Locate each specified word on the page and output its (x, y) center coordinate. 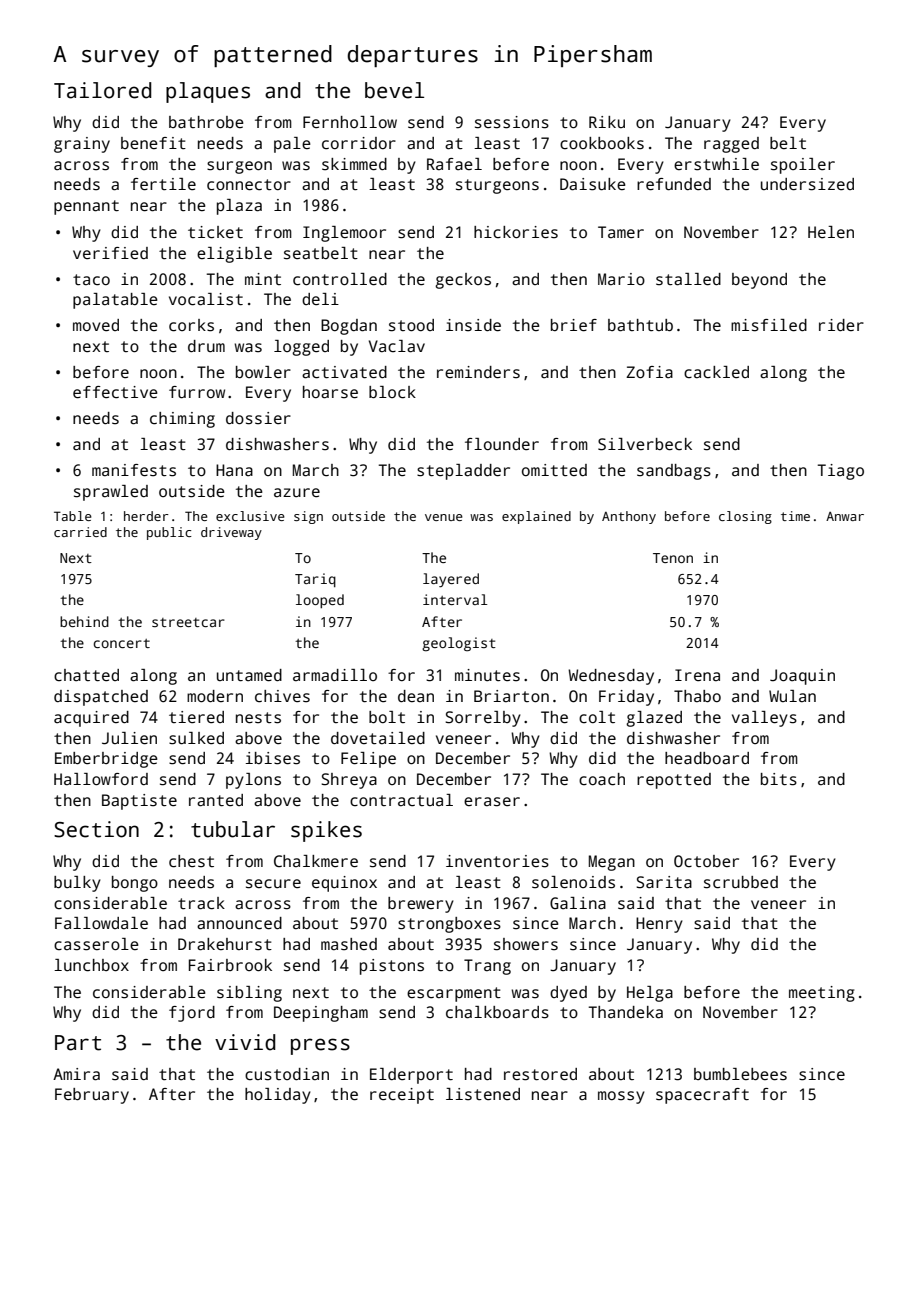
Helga (650, 994)
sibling (249, 994)
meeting (822, 994)
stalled (688, 279)
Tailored (102, 90)
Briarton (511, 696)
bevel (394, 90)
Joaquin (802, 677)
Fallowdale (101, 923)
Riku (607, 122)
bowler (263, 372)
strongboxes (449, 925)
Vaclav (397, 346)
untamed (249, 675)
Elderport (411, 1076)
